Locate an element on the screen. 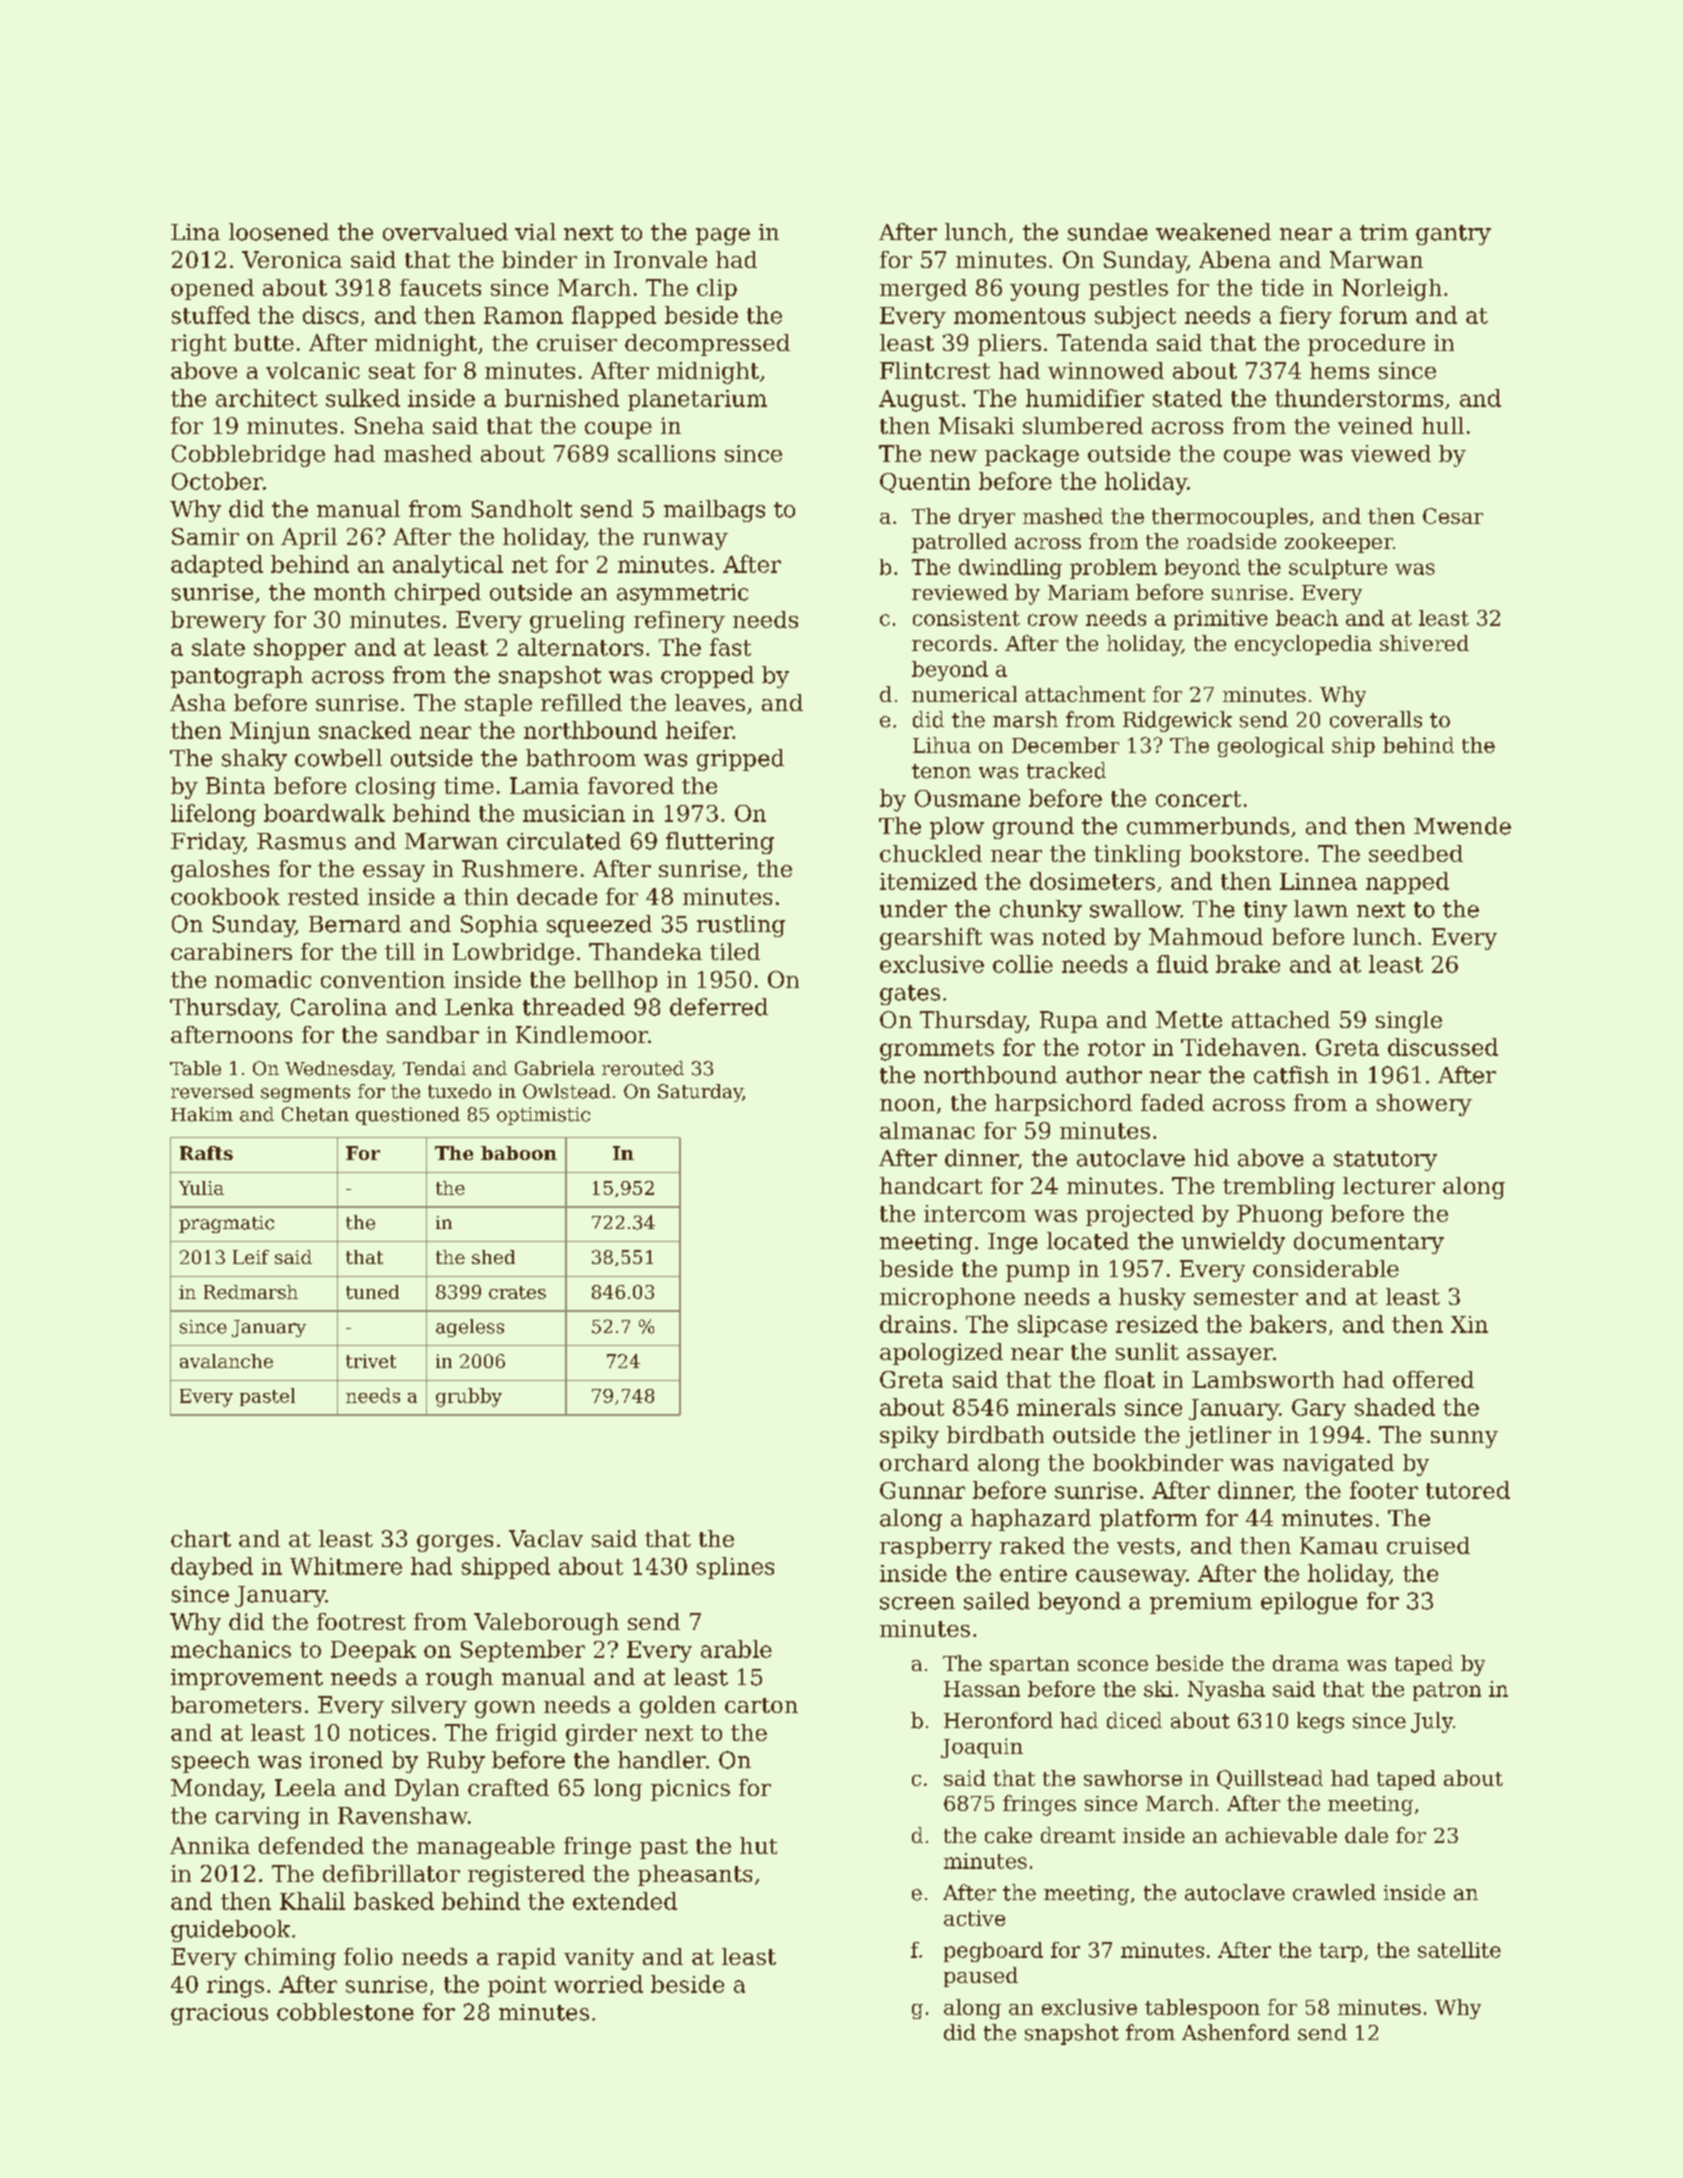 This screenshot has width=1683, height=2178. sculpture is located at coordinates (1338, 569).
